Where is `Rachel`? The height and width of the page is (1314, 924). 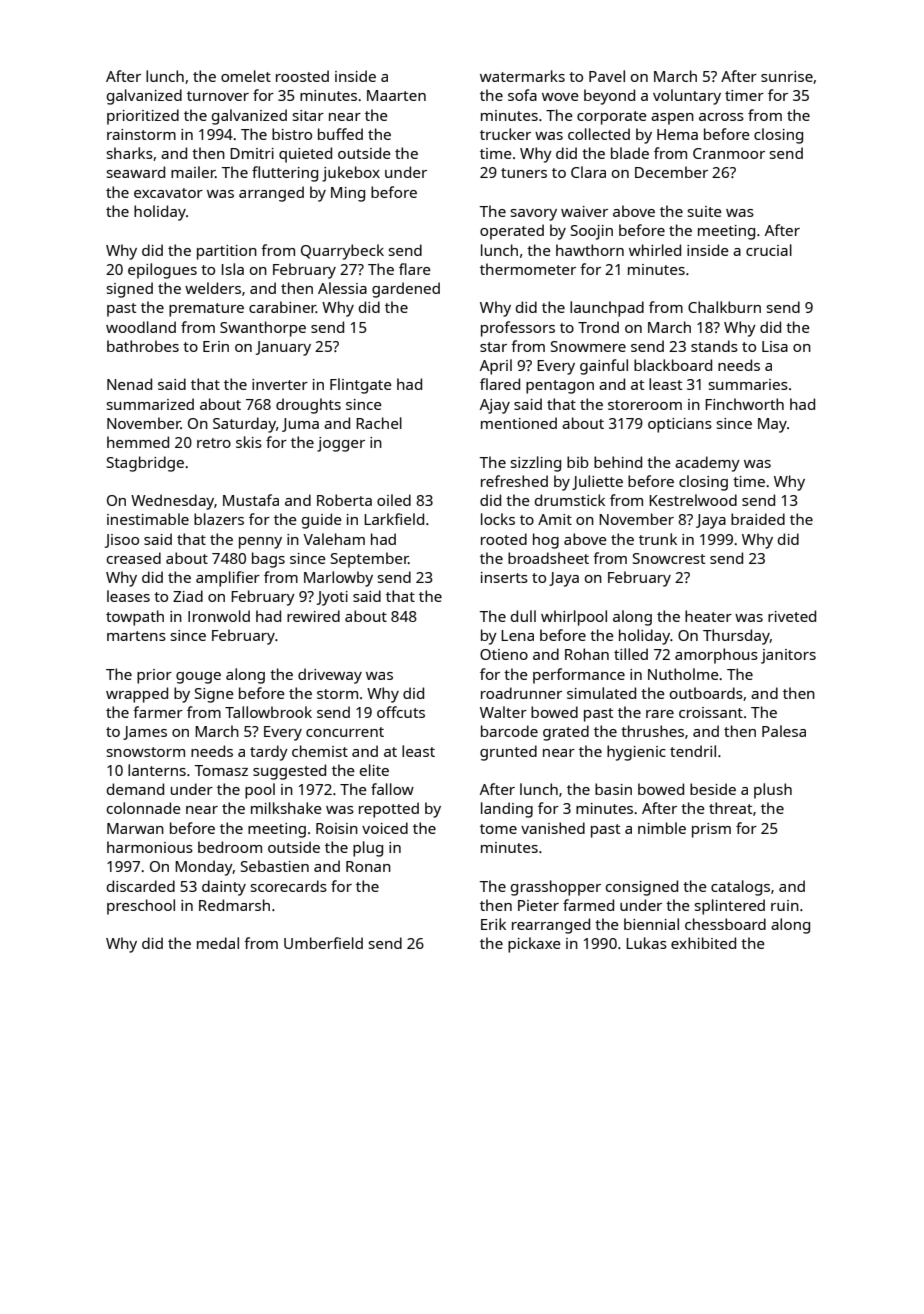
Rachel is located at coordinates (379, 423).
